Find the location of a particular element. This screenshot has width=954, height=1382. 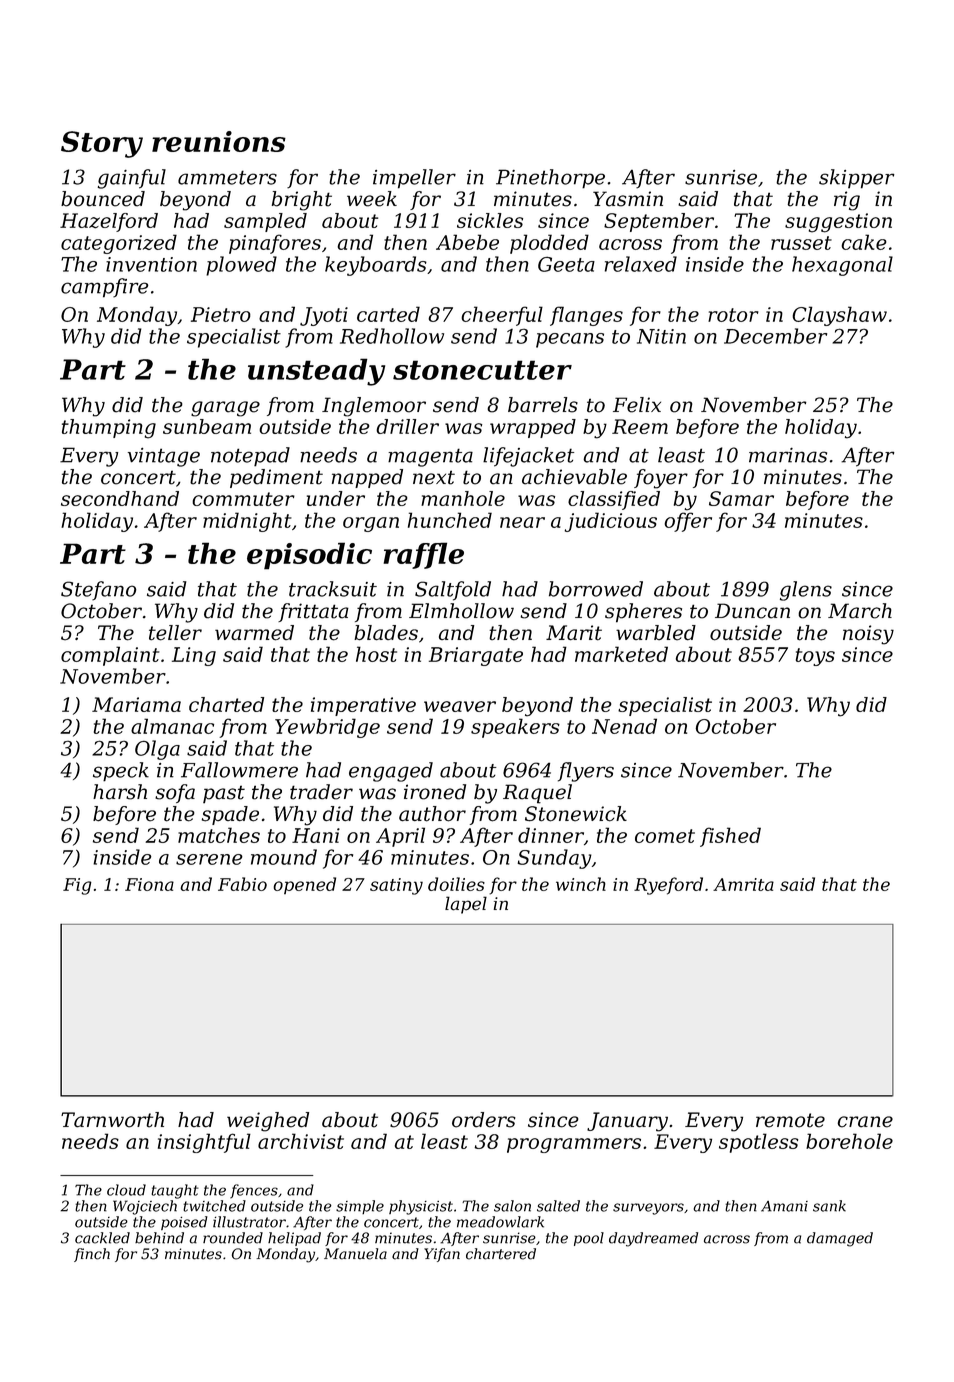

chartered is located at coordinates (501, 1254).
